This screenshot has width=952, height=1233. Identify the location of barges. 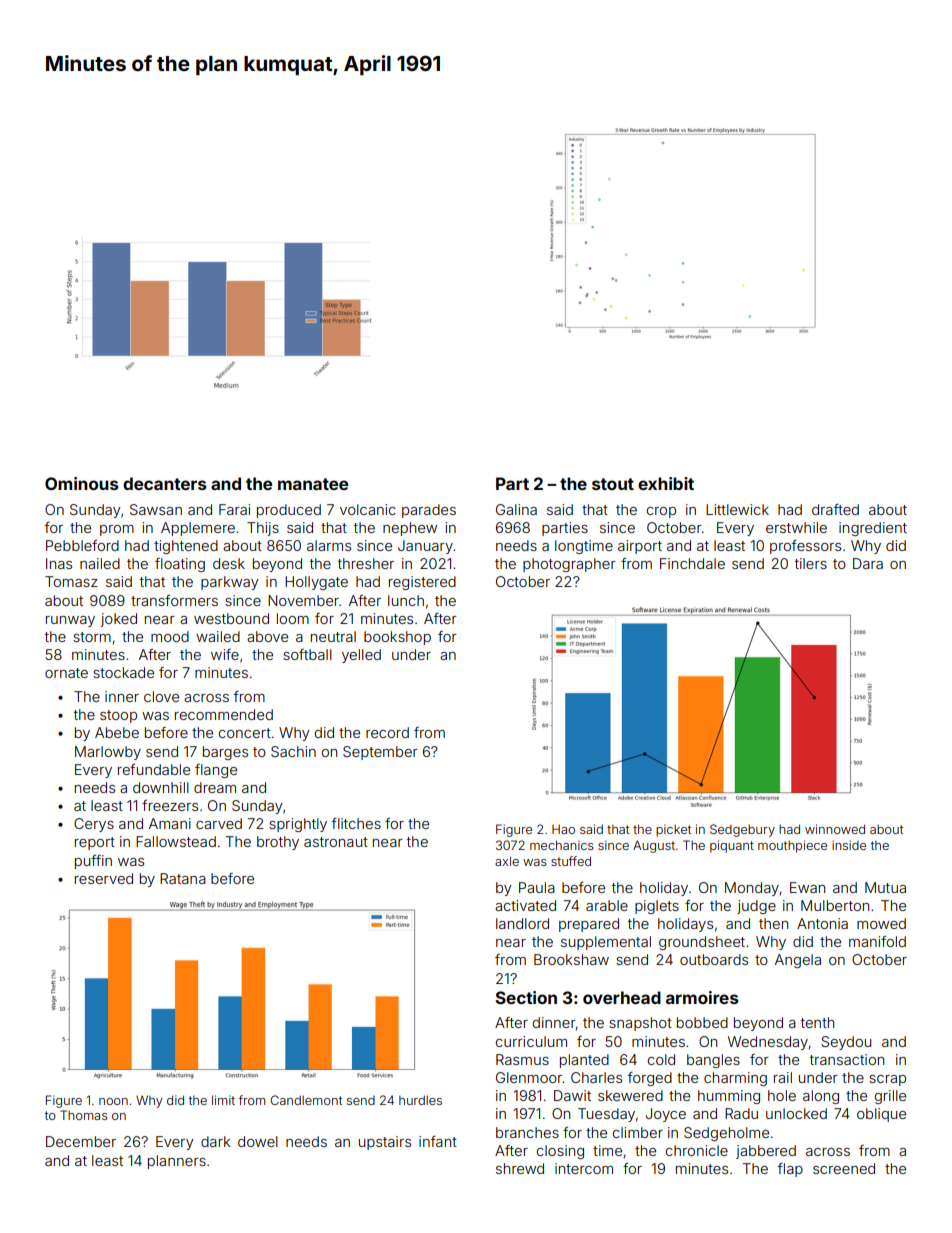
(225, 753).
